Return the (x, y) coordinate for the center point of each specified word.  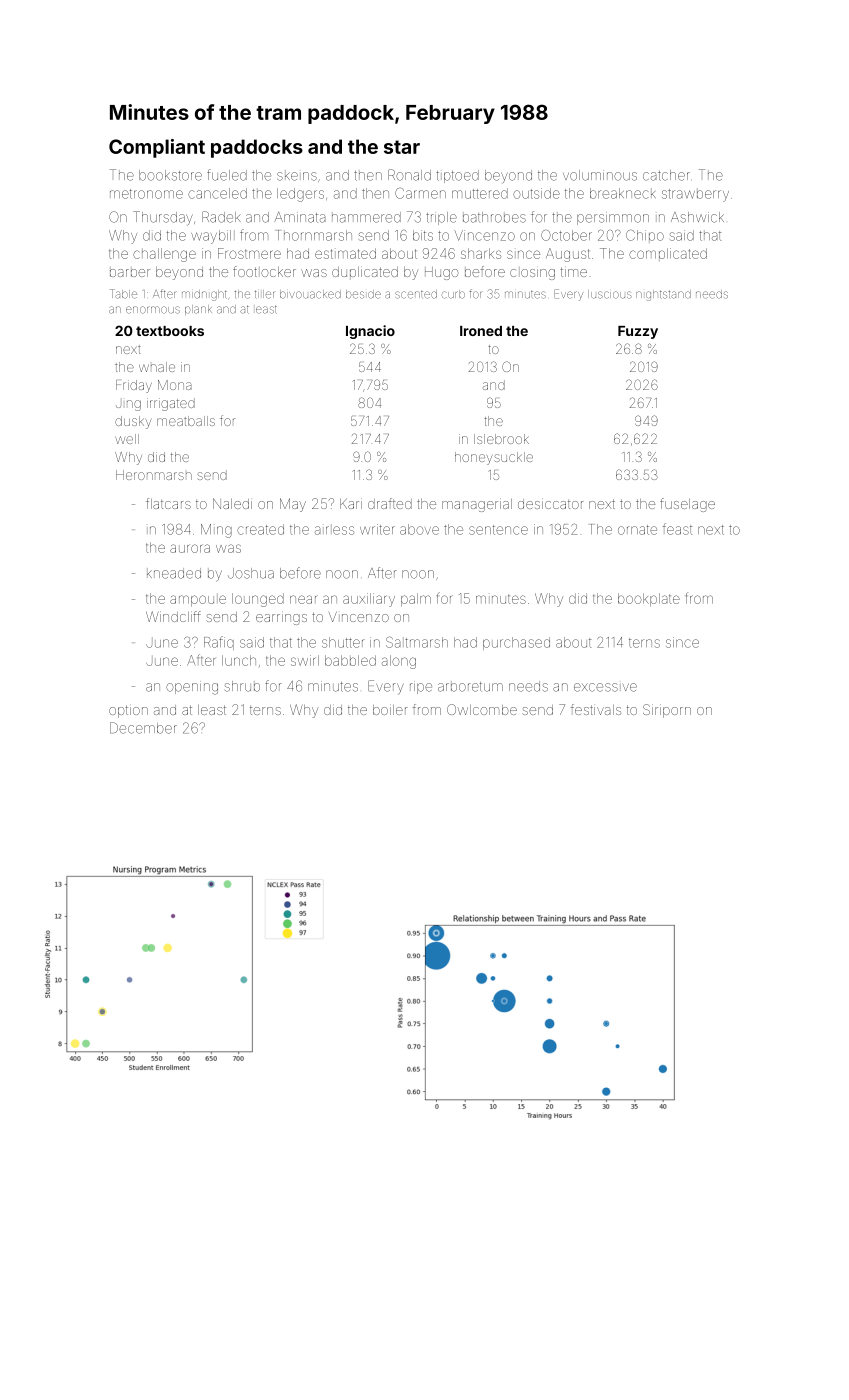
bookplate (649, 599)
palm (416, 599)
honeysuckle (494, 458)
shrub (242, 686)
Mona (175, 385)
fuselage (687, 505)
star (402, 147)
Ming (216, 531)
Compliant (157, 148)
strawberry (695, 195)
